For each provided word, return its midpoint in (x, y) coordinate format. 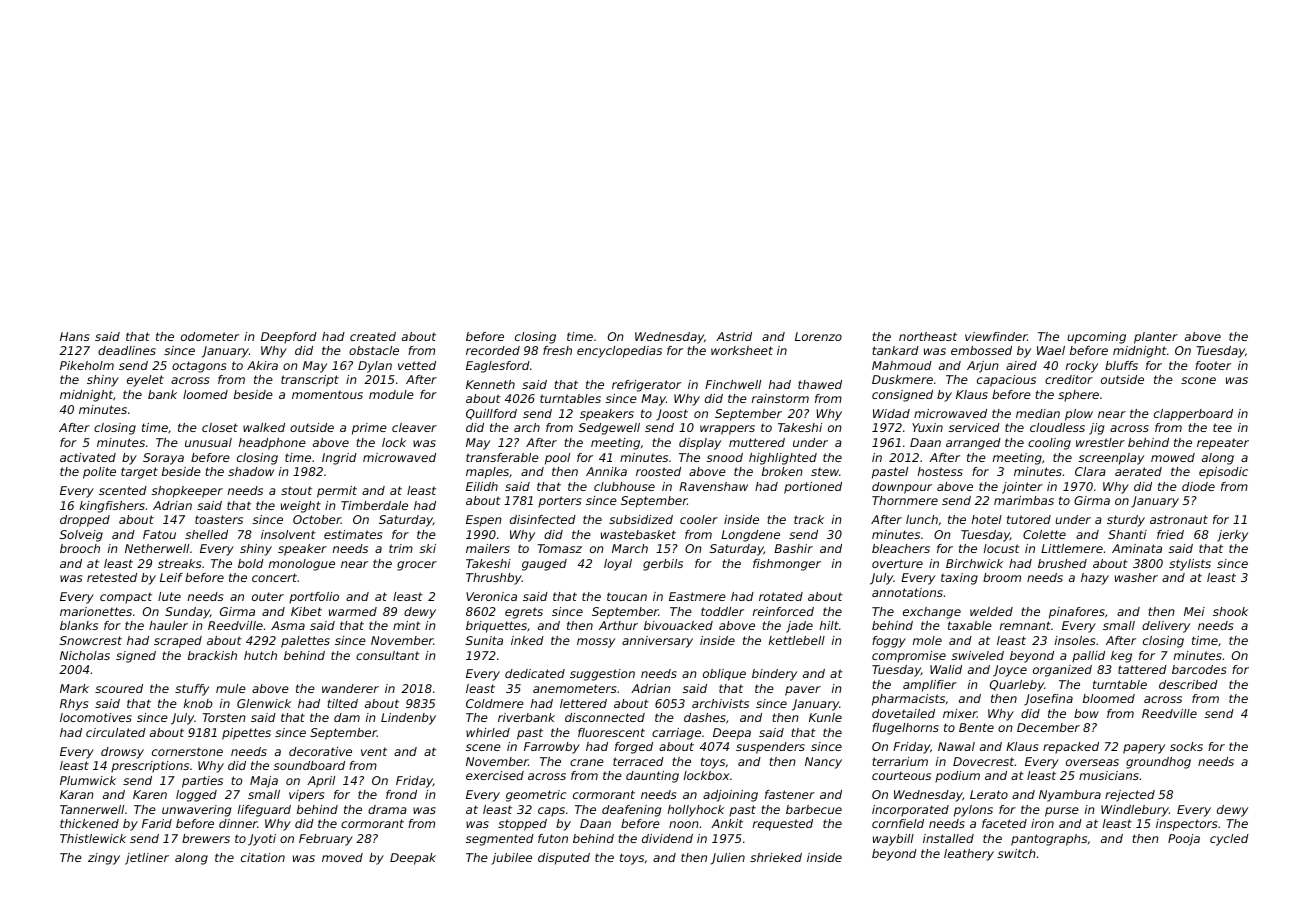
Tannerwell (92, 809)
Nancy (823, 763)
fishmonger (787, 565)
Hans (74, 336)
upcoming (1096, 338)
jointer (1022, 488)
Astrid (734, 336)
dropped (85, 521)
